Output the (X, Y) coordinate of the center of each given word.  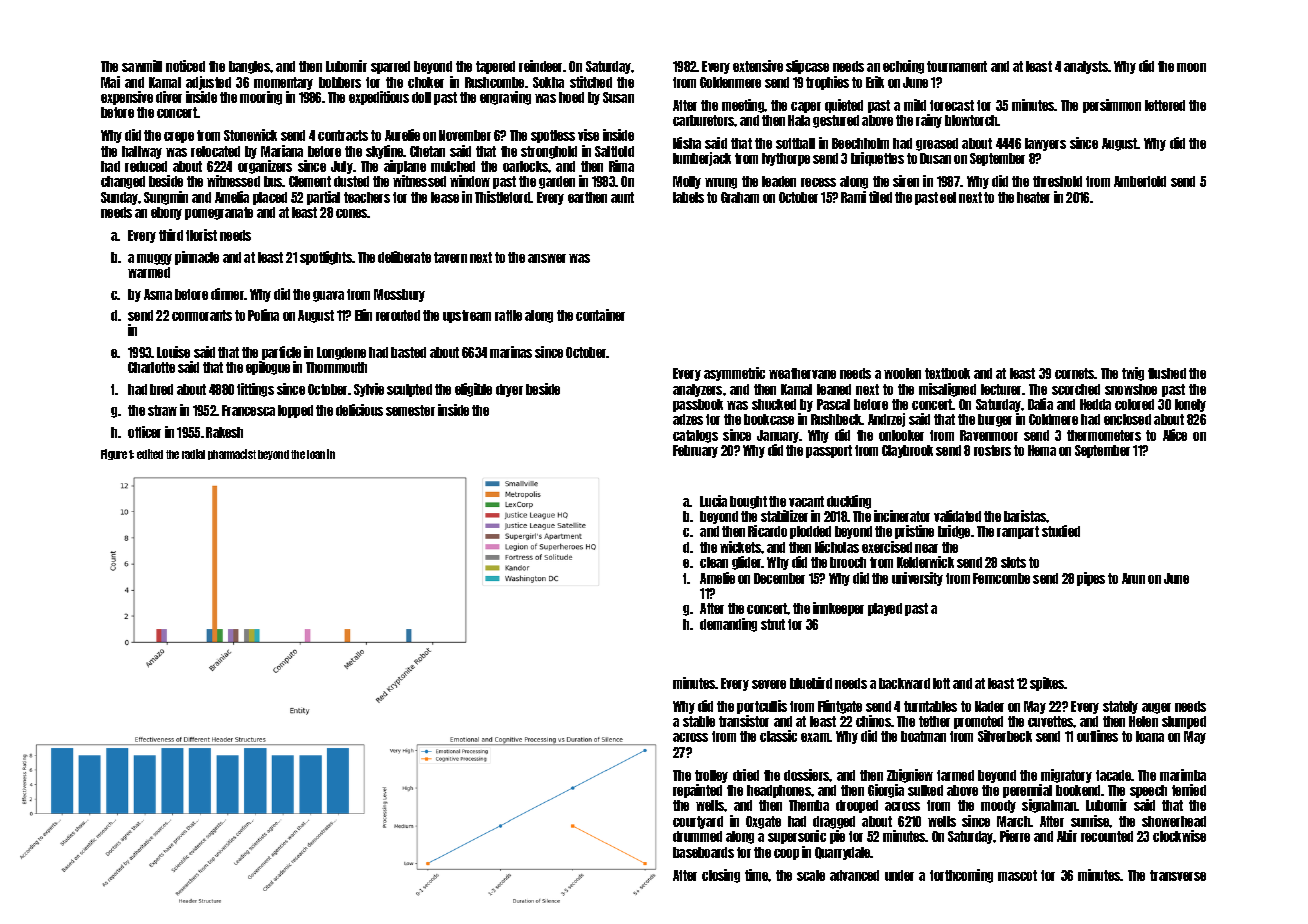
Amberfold (1140, 181)
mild (915, 105)
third (171, 235)
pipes (1091, 579)
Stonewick (250, 135)
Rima (621, 166)
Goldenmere (730, 82)
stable (699, 721)
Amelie (717, 578)
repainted (697, 791)
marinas (511, 352)
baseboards (703, 852)
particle (281, 353)
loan (316, 454)
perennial (1027, 791)
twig (1133, 374)
